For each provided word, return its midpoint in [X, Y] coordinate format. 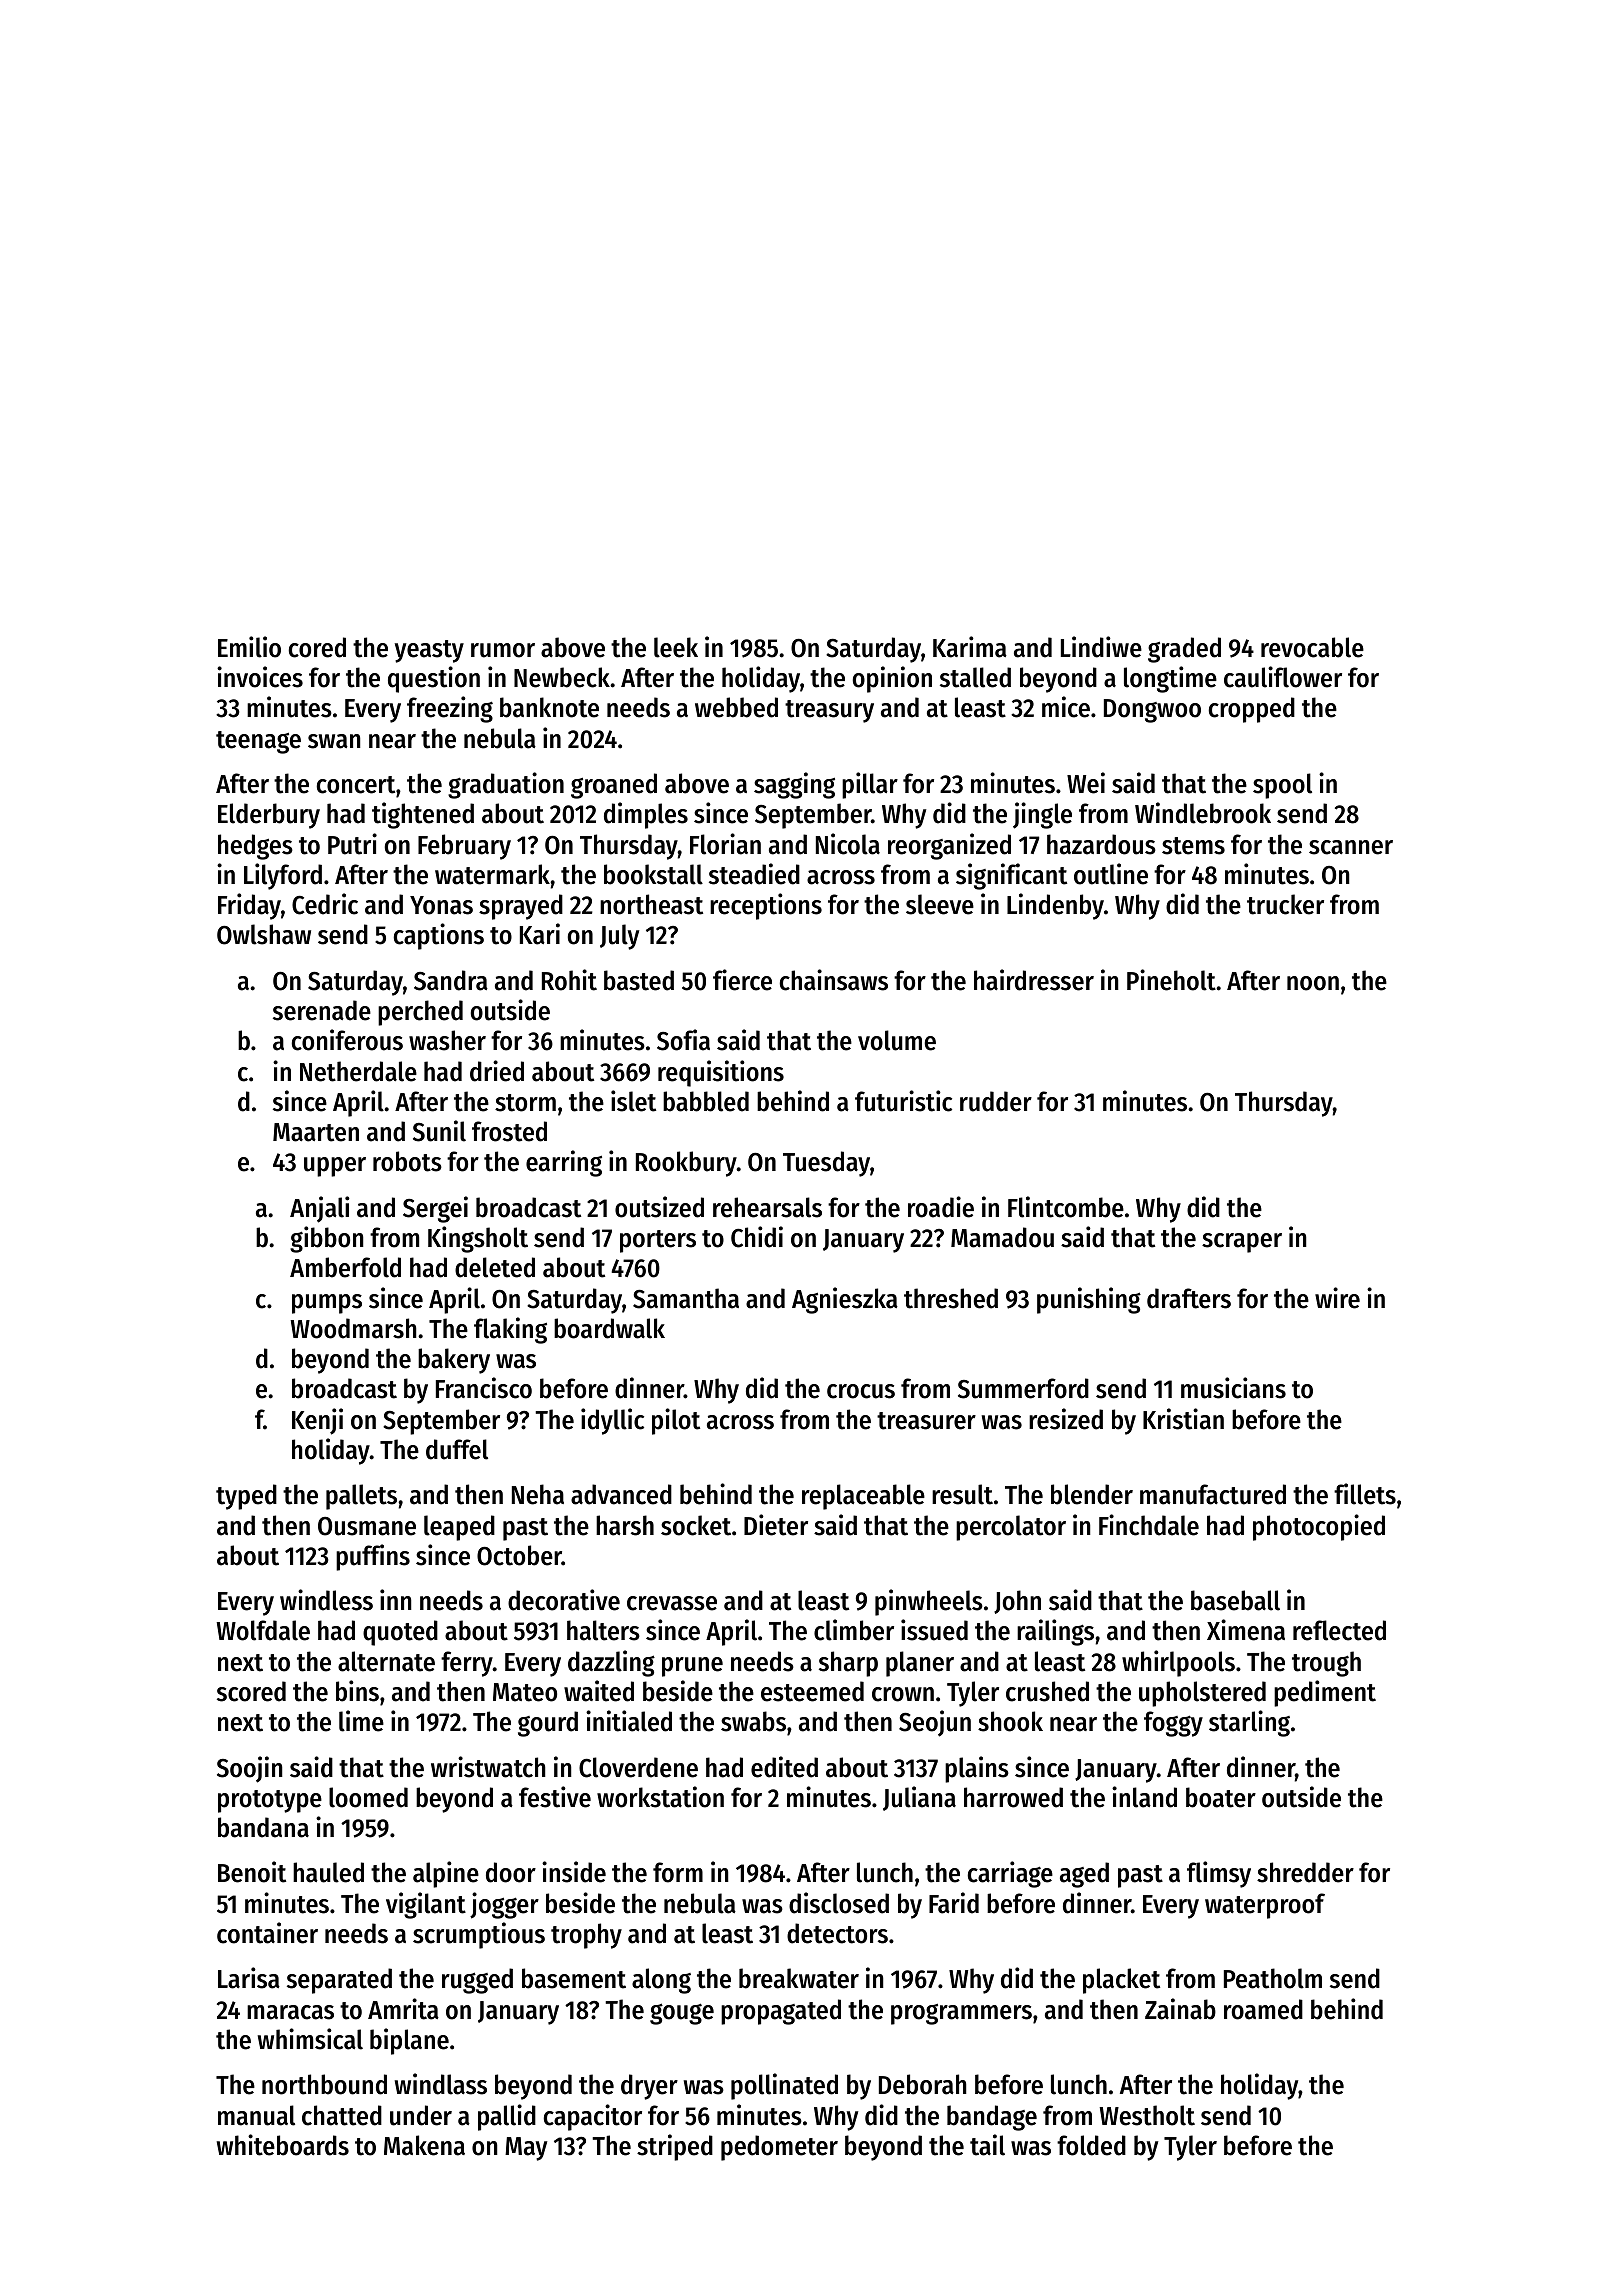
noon [1313, 983]
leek [676, 647]
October [519, 1555]
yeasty [429, 651]
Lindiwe [1101, 647]
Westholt [1147, 2115]
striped [675, 2147]
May [526, 2149]
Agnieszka [845, 1300]
